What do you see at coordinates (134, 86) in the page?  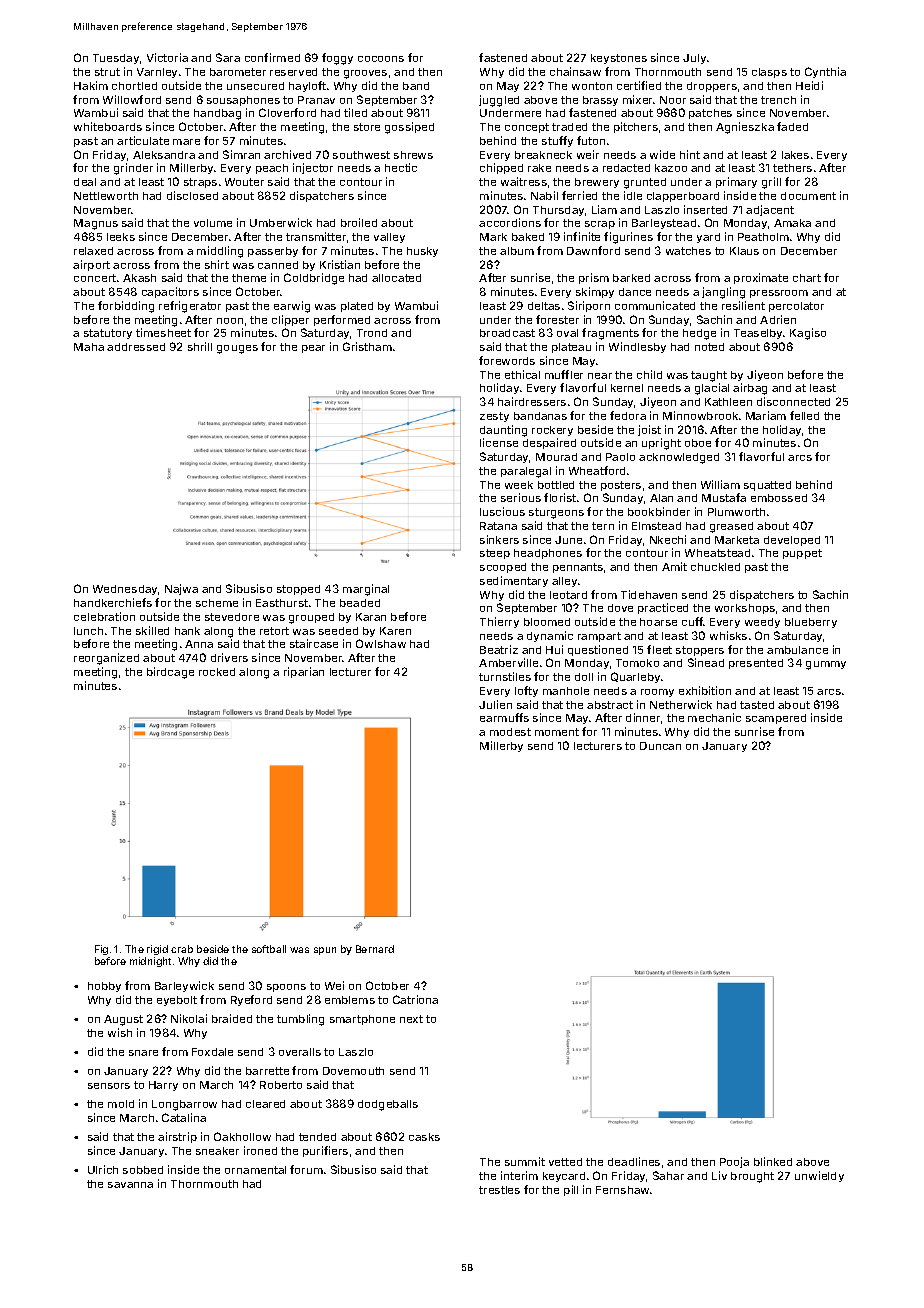 I see `chortled` at bounding box center [134, 86].
